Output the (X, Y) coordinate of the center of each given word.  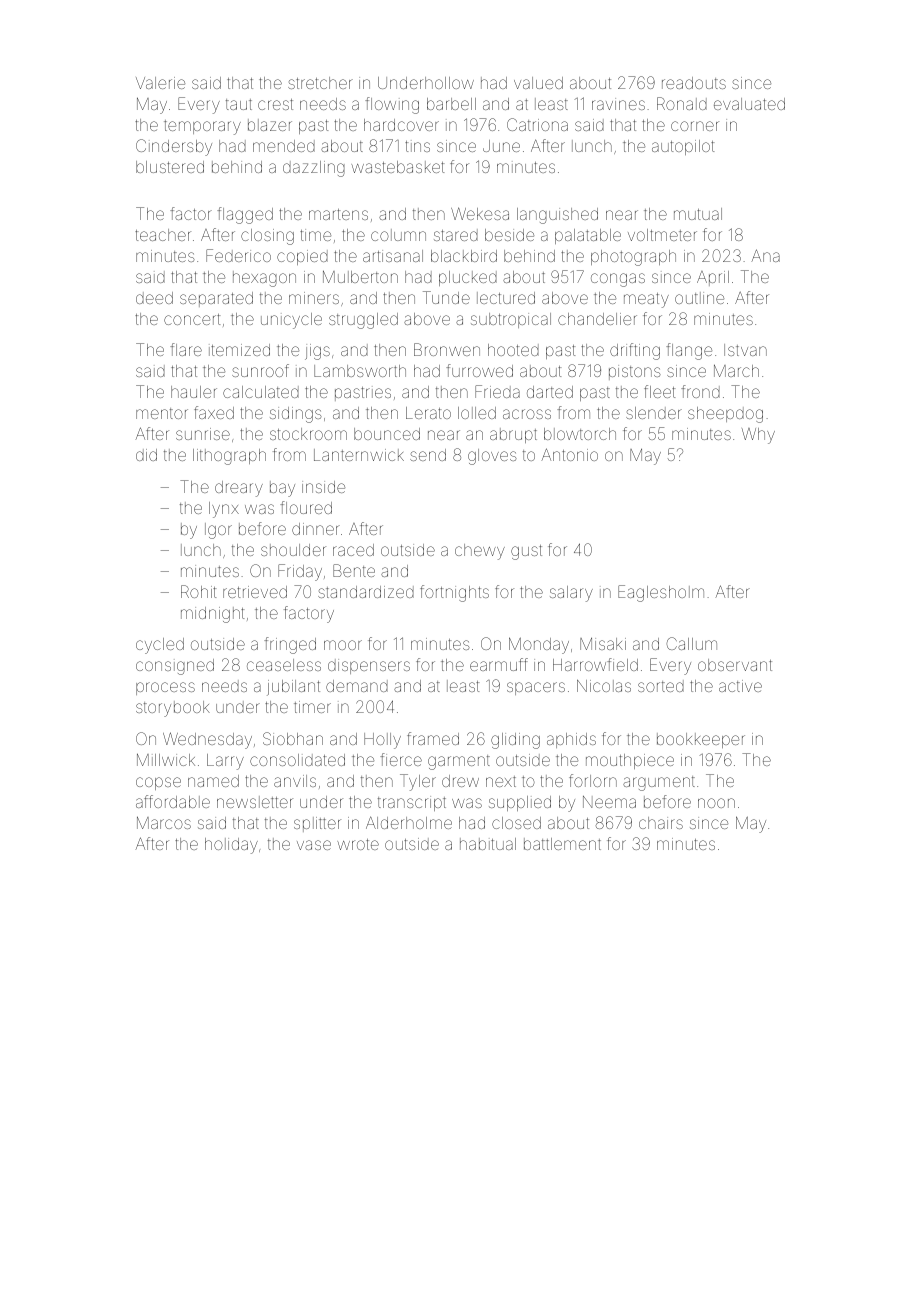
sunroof (260, 370)
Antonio (569, 454)
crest (275, 104)
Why (758, 436)
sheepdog (725, 415)
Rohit (198, 591)
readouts (694, 83)
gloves (492, 457)
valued (538, 83)
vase (314, 845)
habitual (488, 844)
